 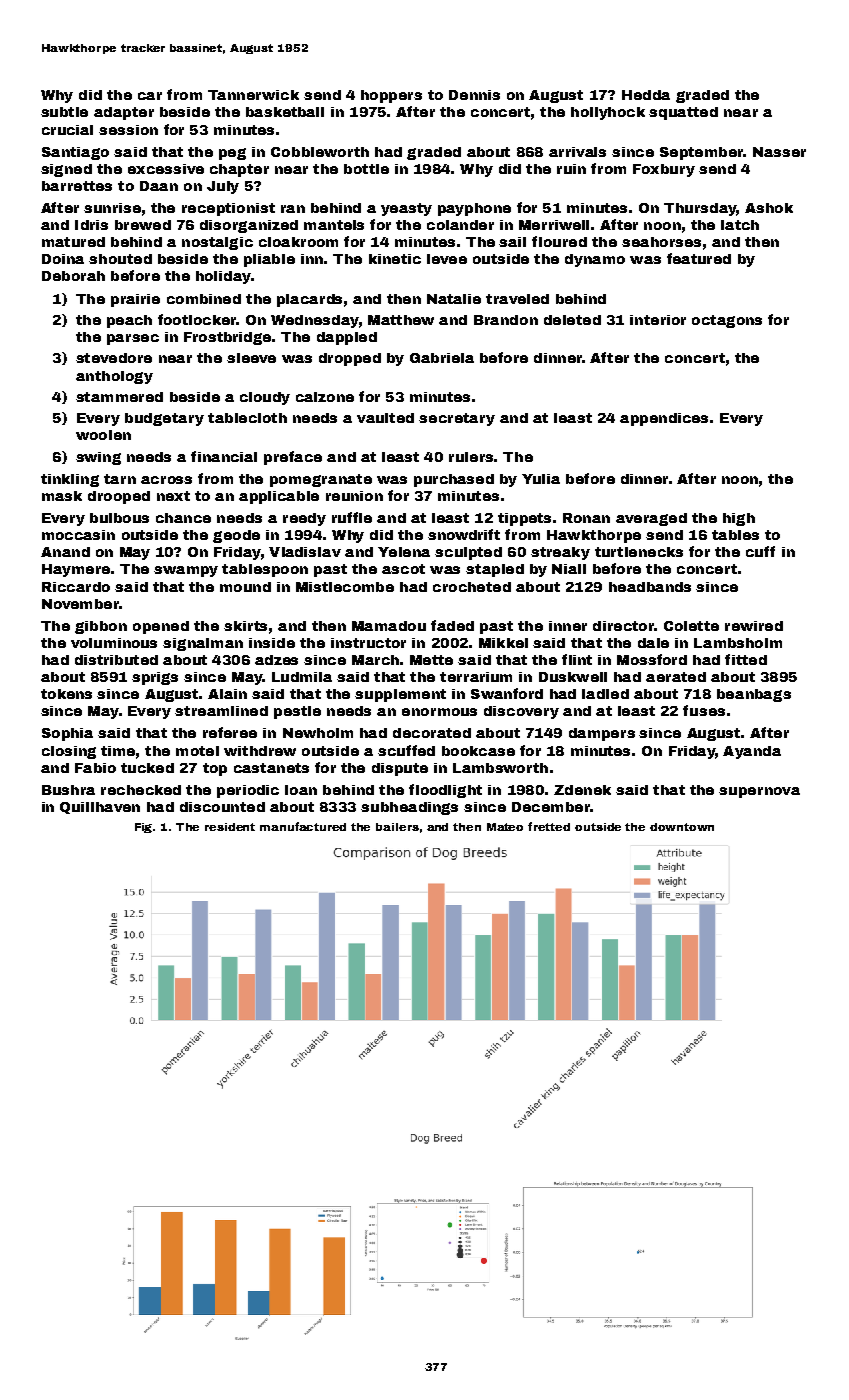 I want to click on Quillhaven, so click(x=100, y=808).
